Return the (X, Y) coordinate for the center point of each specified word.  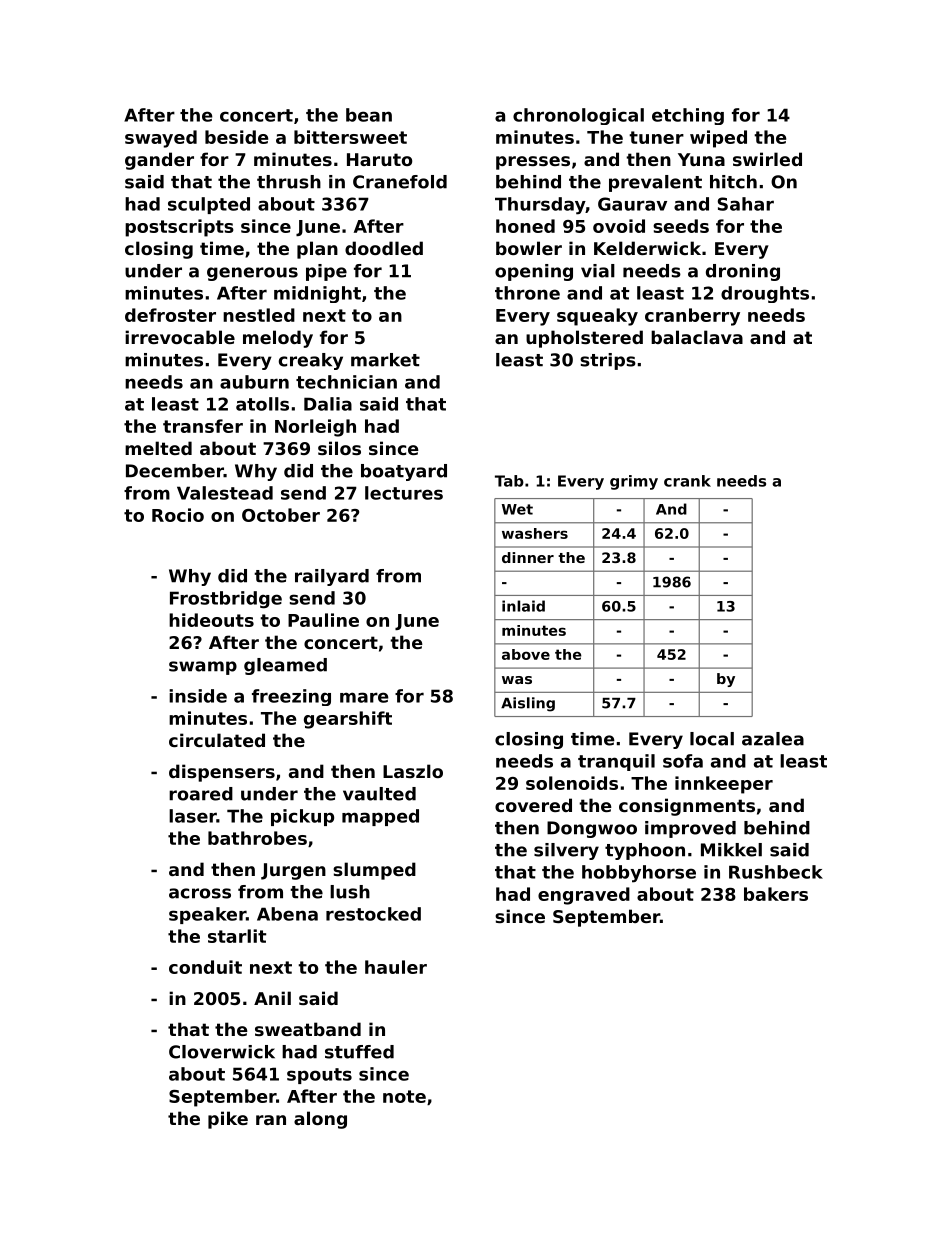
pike (228, 1120)
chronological (578, 116)
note (404, 1096)
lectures (404, 493)
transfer (203, 426)
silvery (566, 851)
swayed (161, 139)
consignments (687, 807)
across (200, 893)
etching (688, 116)
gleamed (285, 666)
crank (687, 481)
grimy (634, 482)
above (526, 654)
